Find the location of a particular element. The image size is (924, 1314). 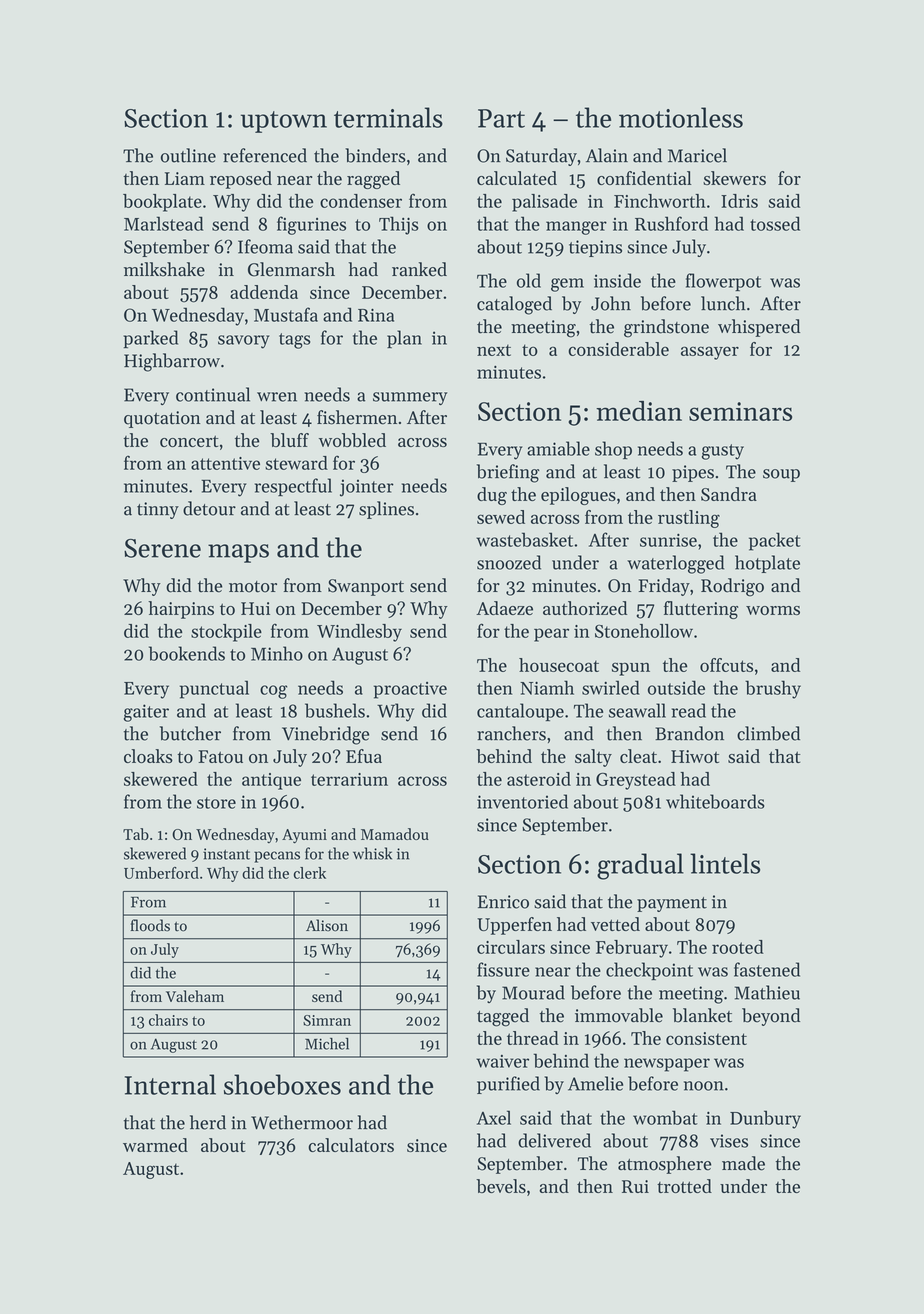

calculators is located at coordinates (351, 1145).
